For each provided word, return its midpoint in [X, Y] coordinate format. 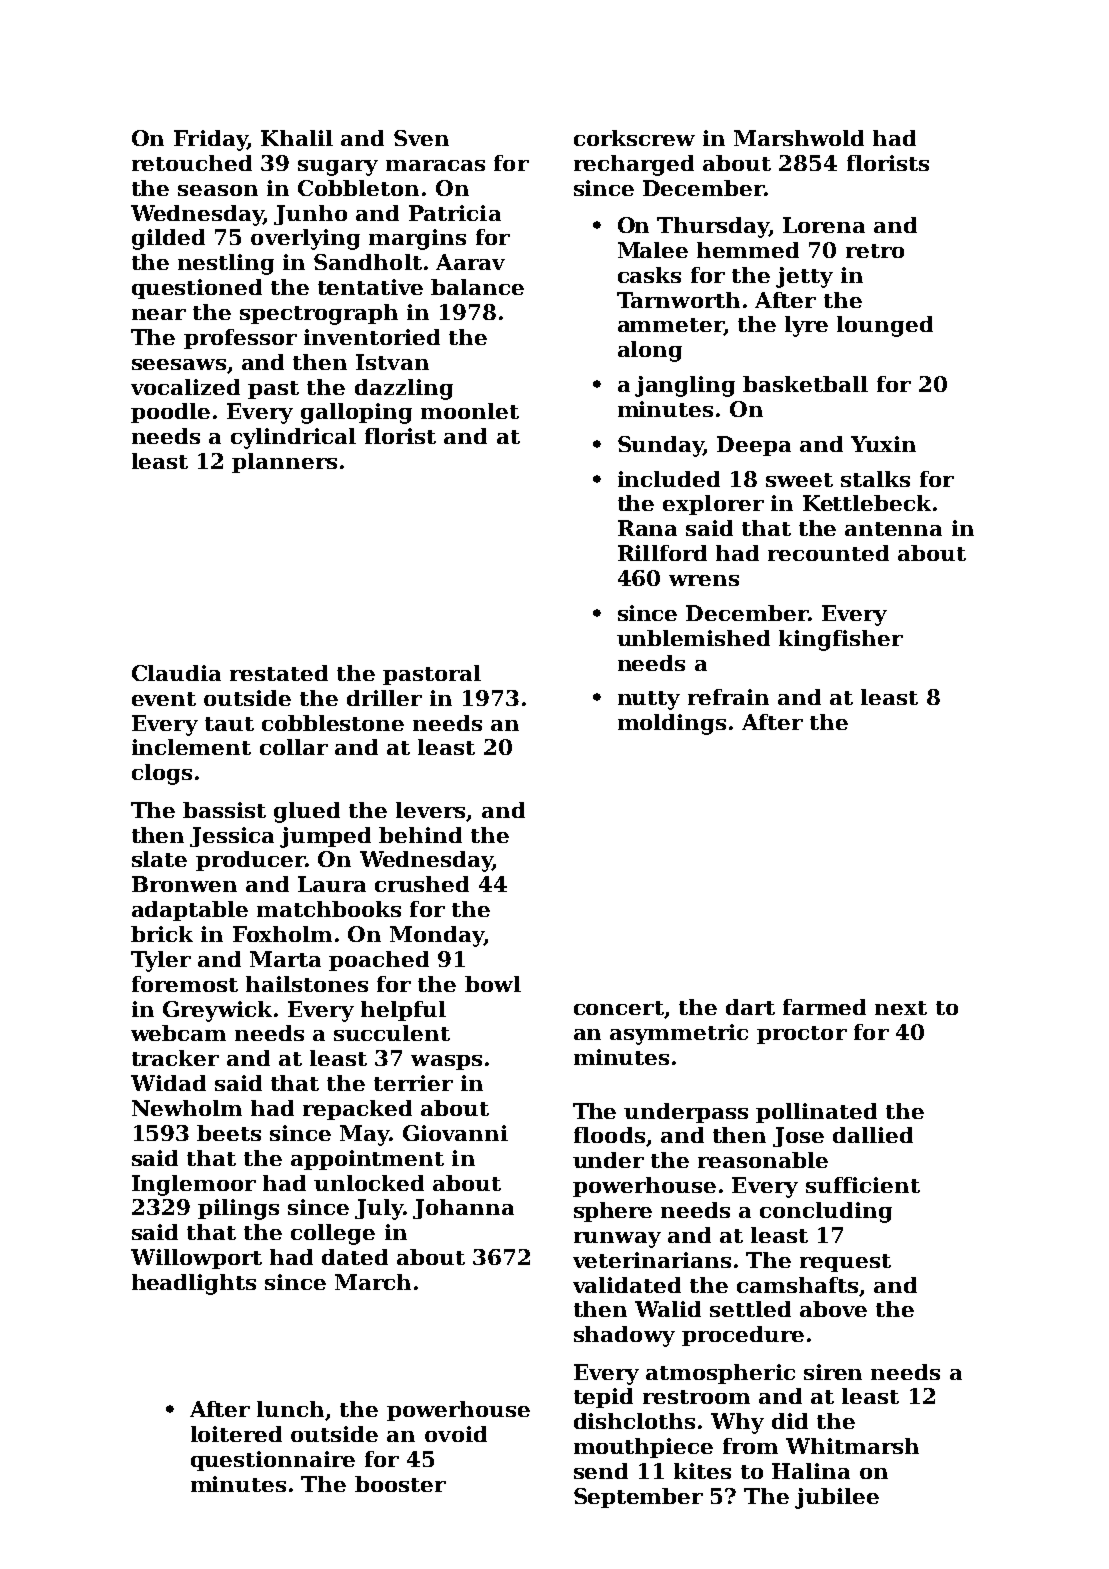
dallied [873, 1135]
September [638, 1498]
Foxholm [282, 934]
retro [875, 251]
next [901, 1008]
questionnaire [273, 1461]
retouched [192, 163]
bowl [493, 984]
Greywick [217, 1011]
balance [477, 287]
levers [430, 810]
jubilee [837, 1498]
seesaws [179, 364]
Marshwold [799, 138]
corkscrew [634, 138]
